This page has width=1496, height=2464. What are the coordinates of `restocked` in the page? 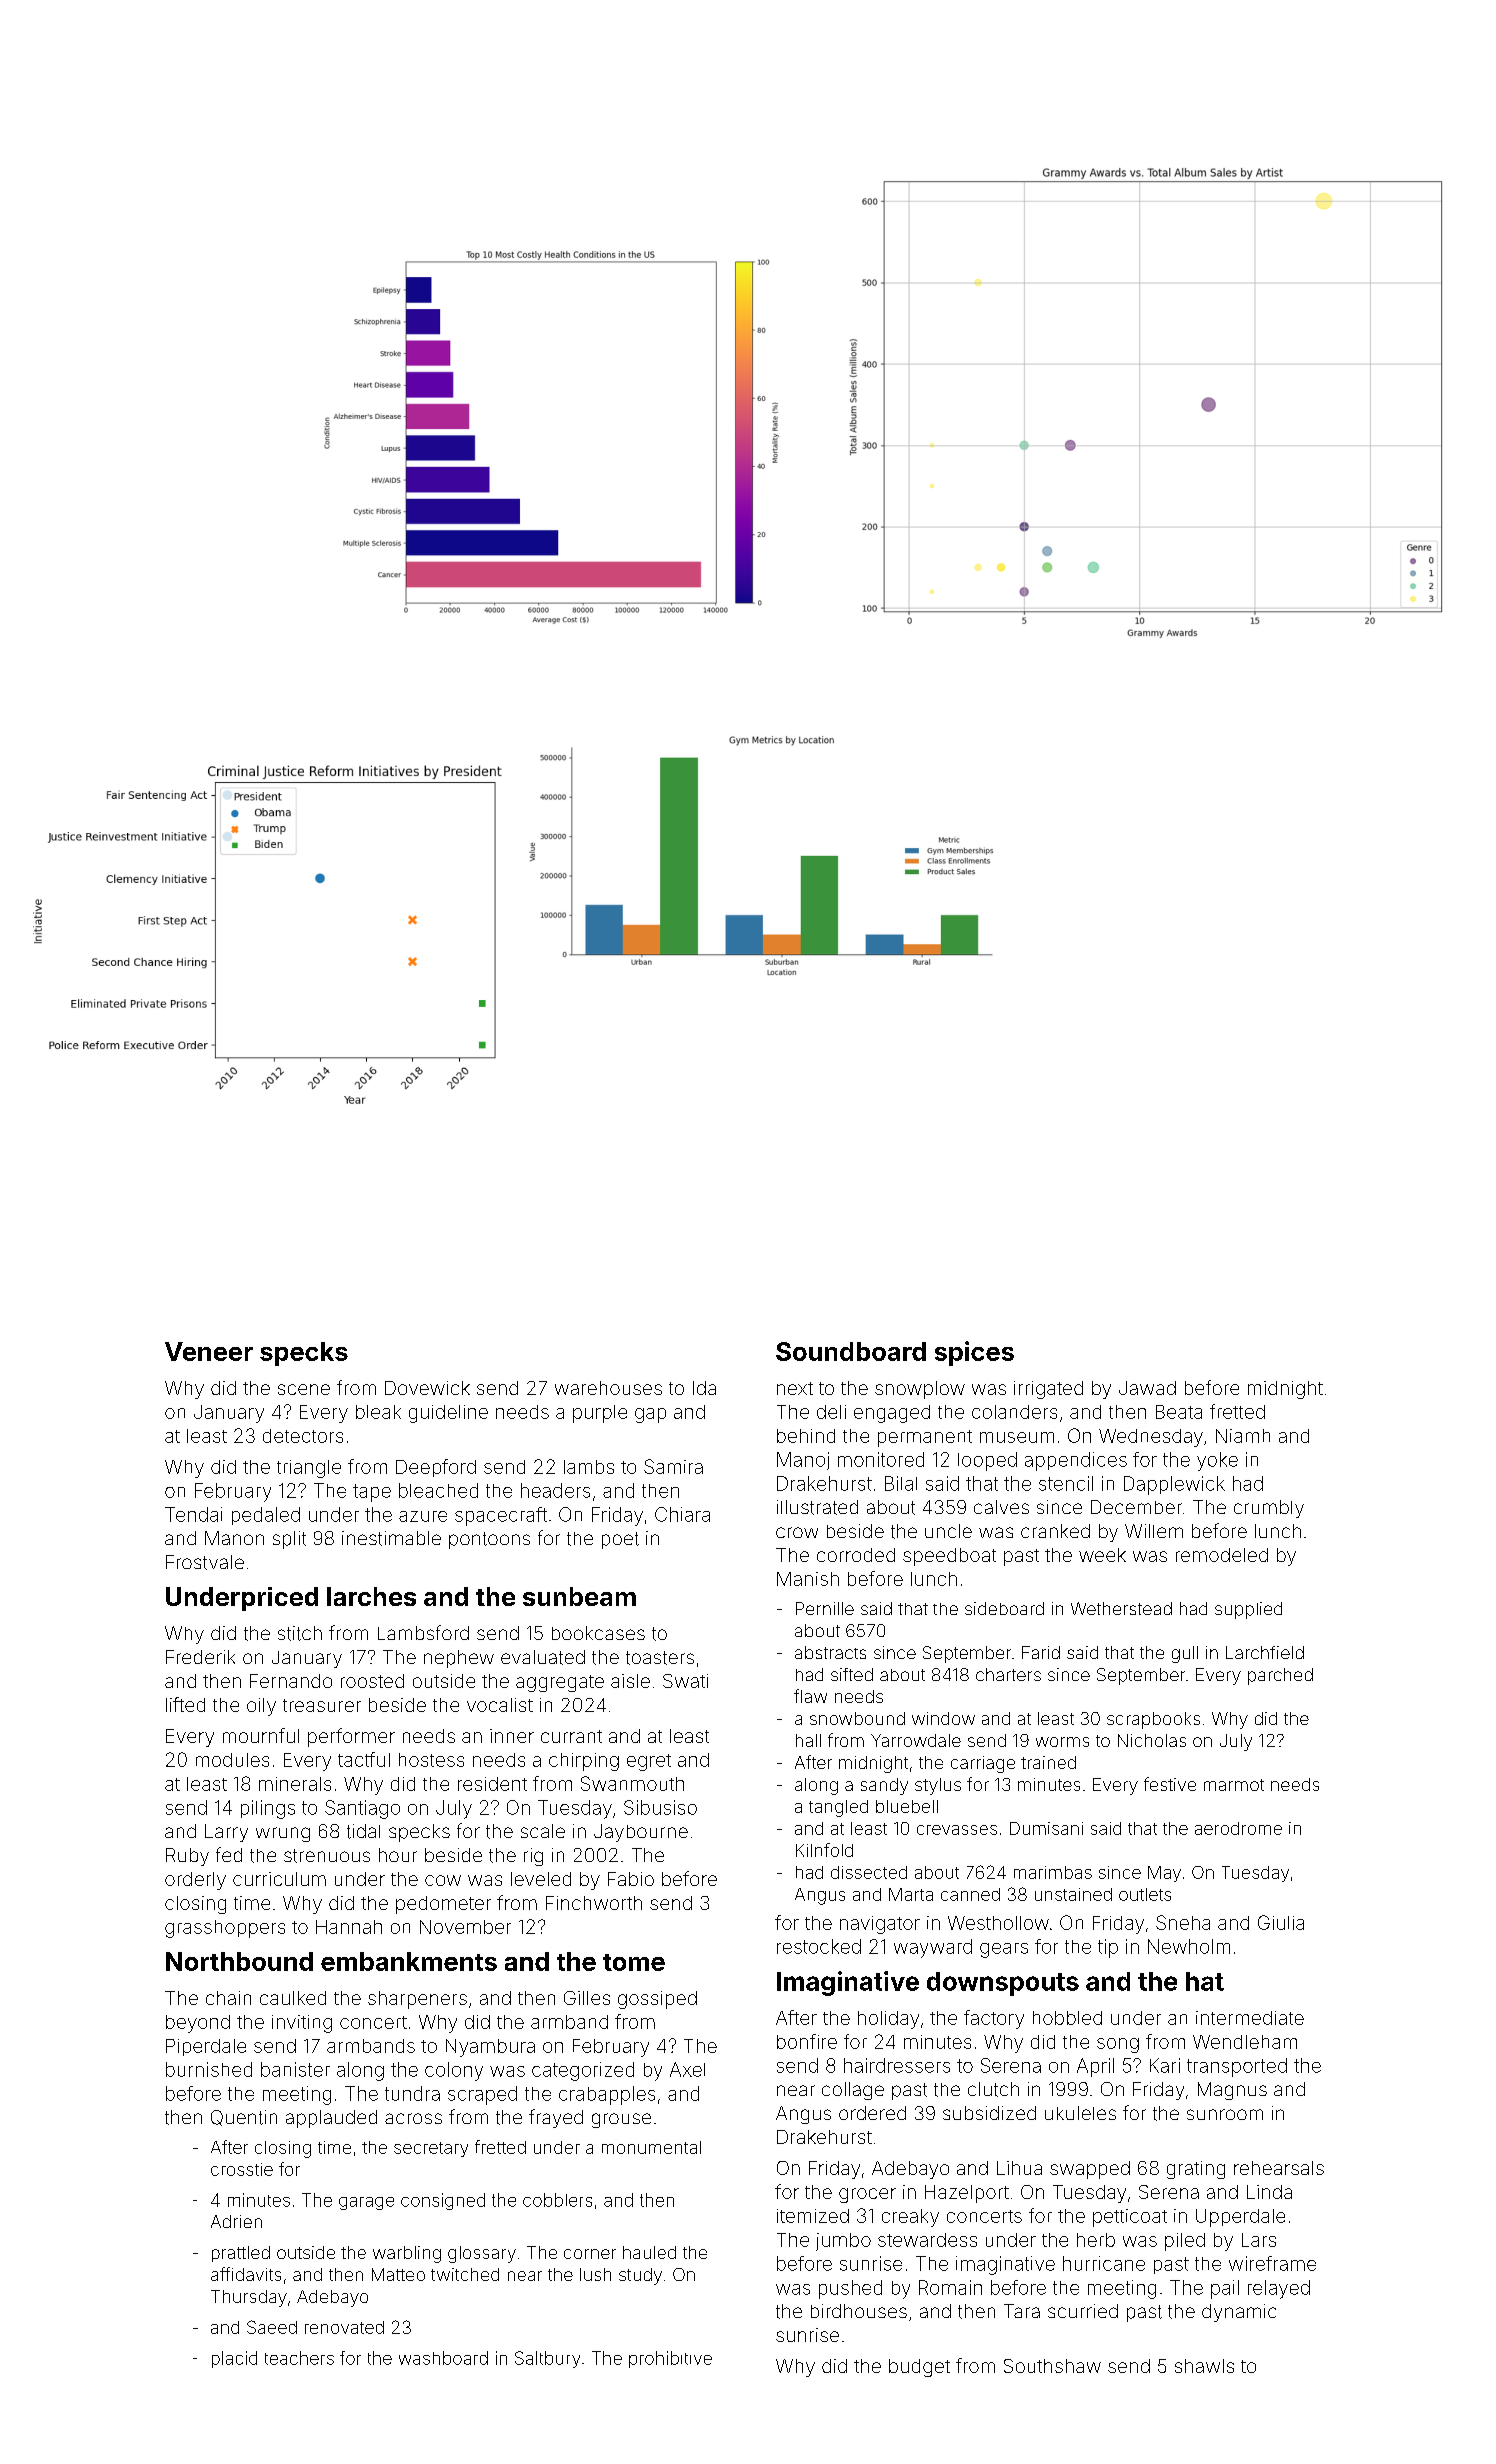 It's located at (819, 1946).
